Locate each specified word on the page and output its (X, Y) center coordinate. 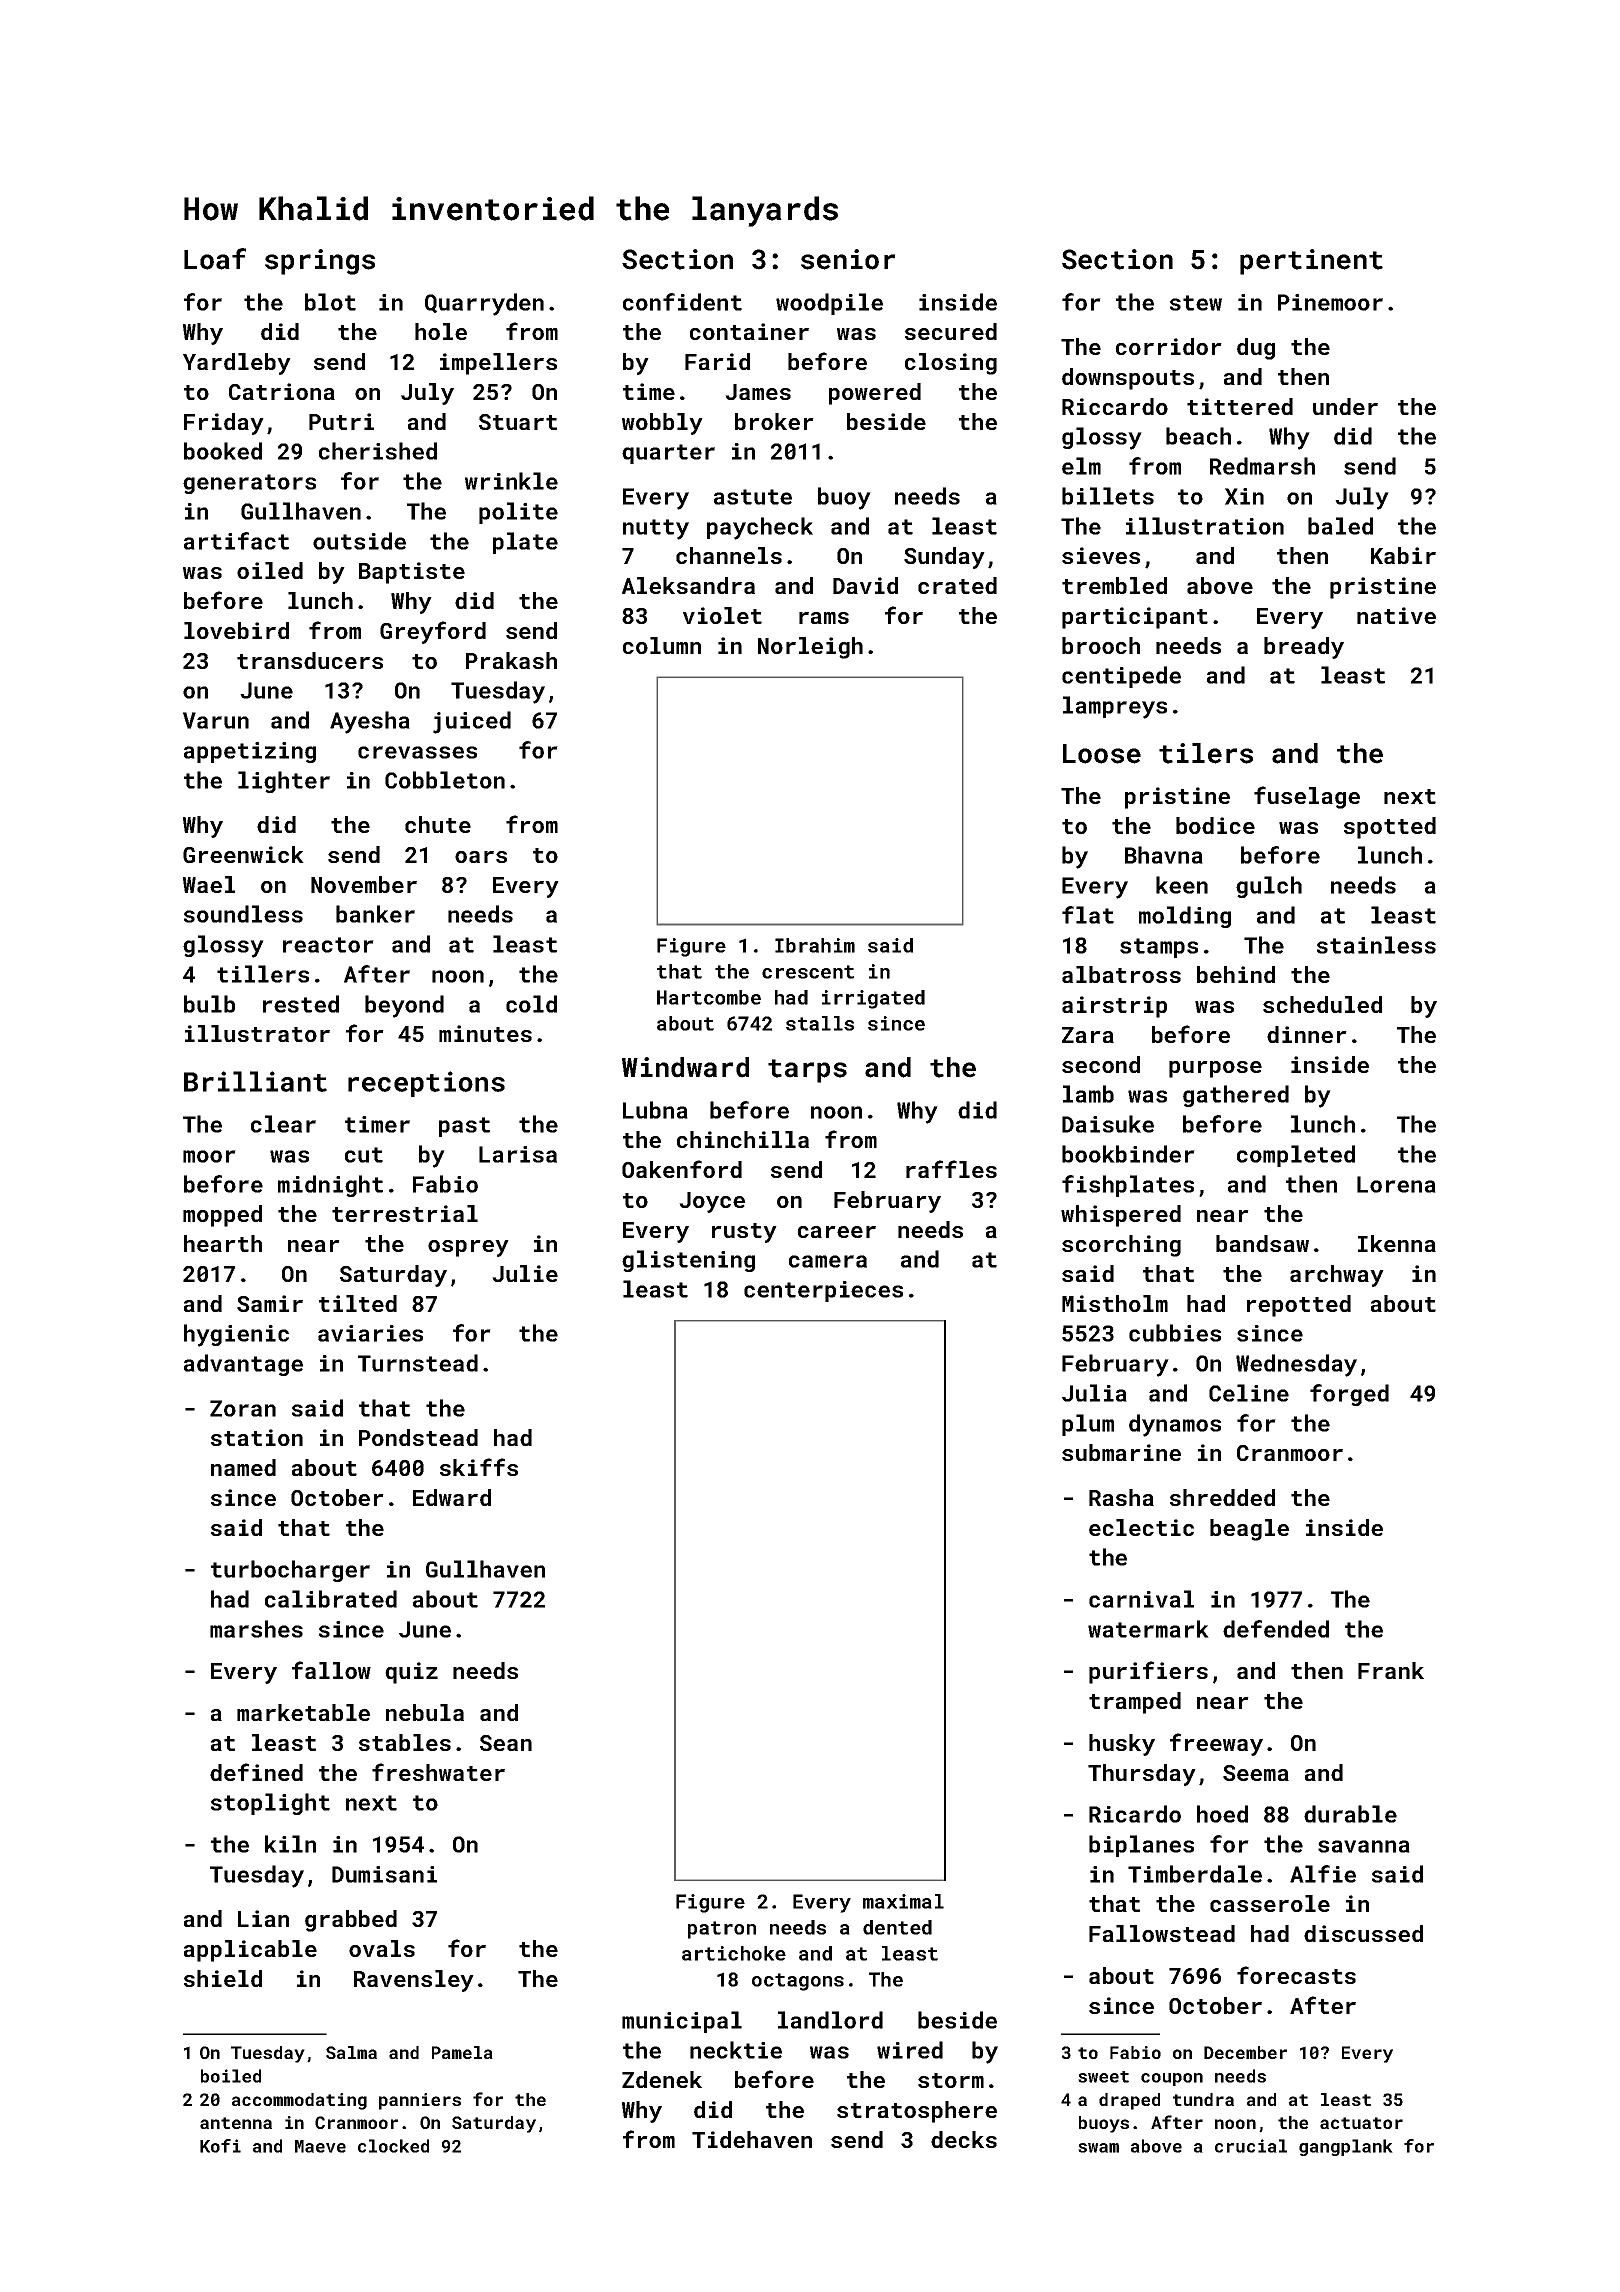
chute (438, 824)
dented (897, 1927)
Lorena (1396, 1184)
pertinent (1311, 262)
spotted (1390, 828)
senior (848, 259)
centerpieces (823, 1291)
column (662, 645)
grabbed (351, 1921)
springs (320, 262)
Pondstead (418, 1437)
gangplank (1346, 2147)
